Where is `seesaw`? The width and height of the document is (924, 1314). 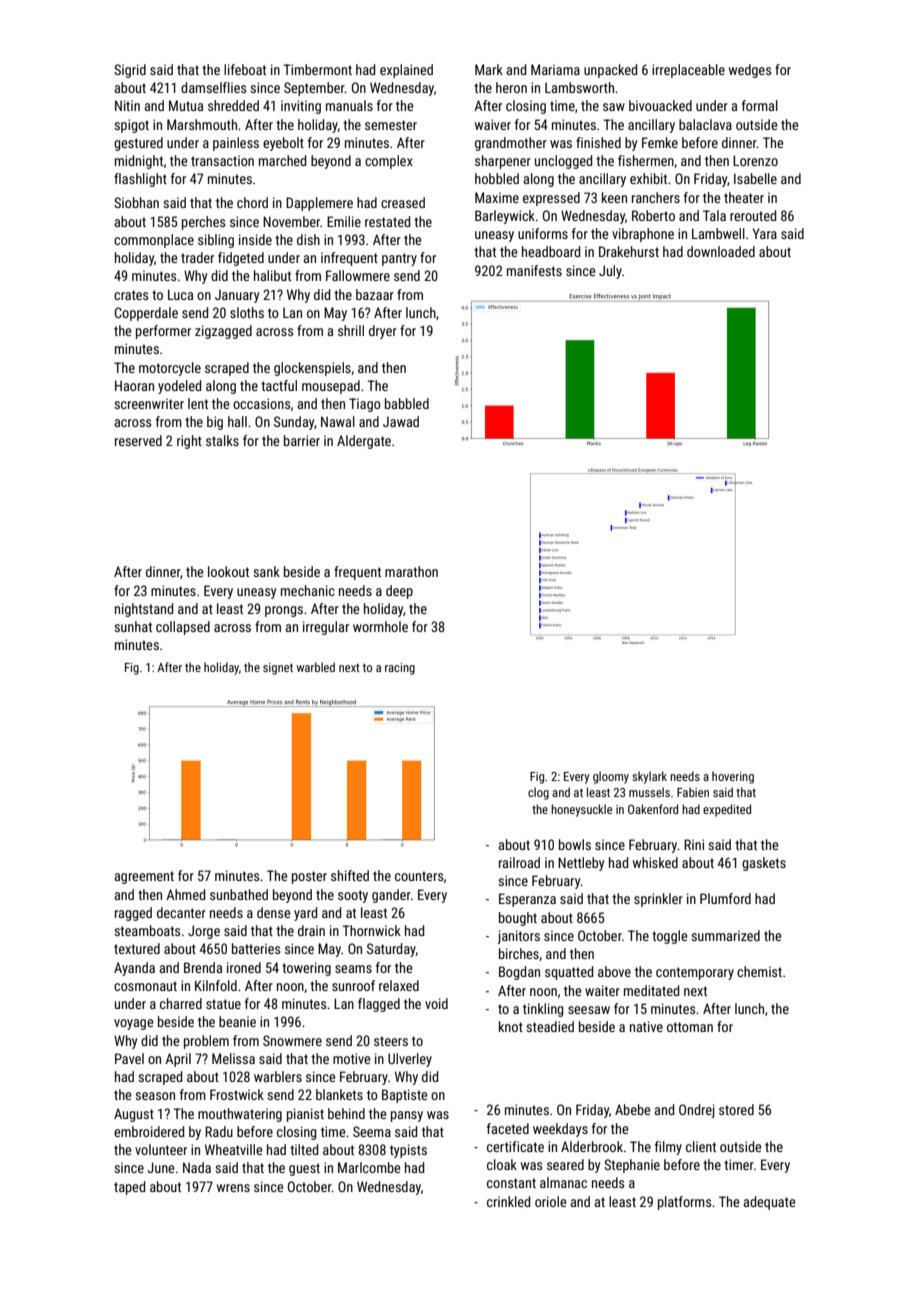
seesaw is located at coordinates (589, 1010).
